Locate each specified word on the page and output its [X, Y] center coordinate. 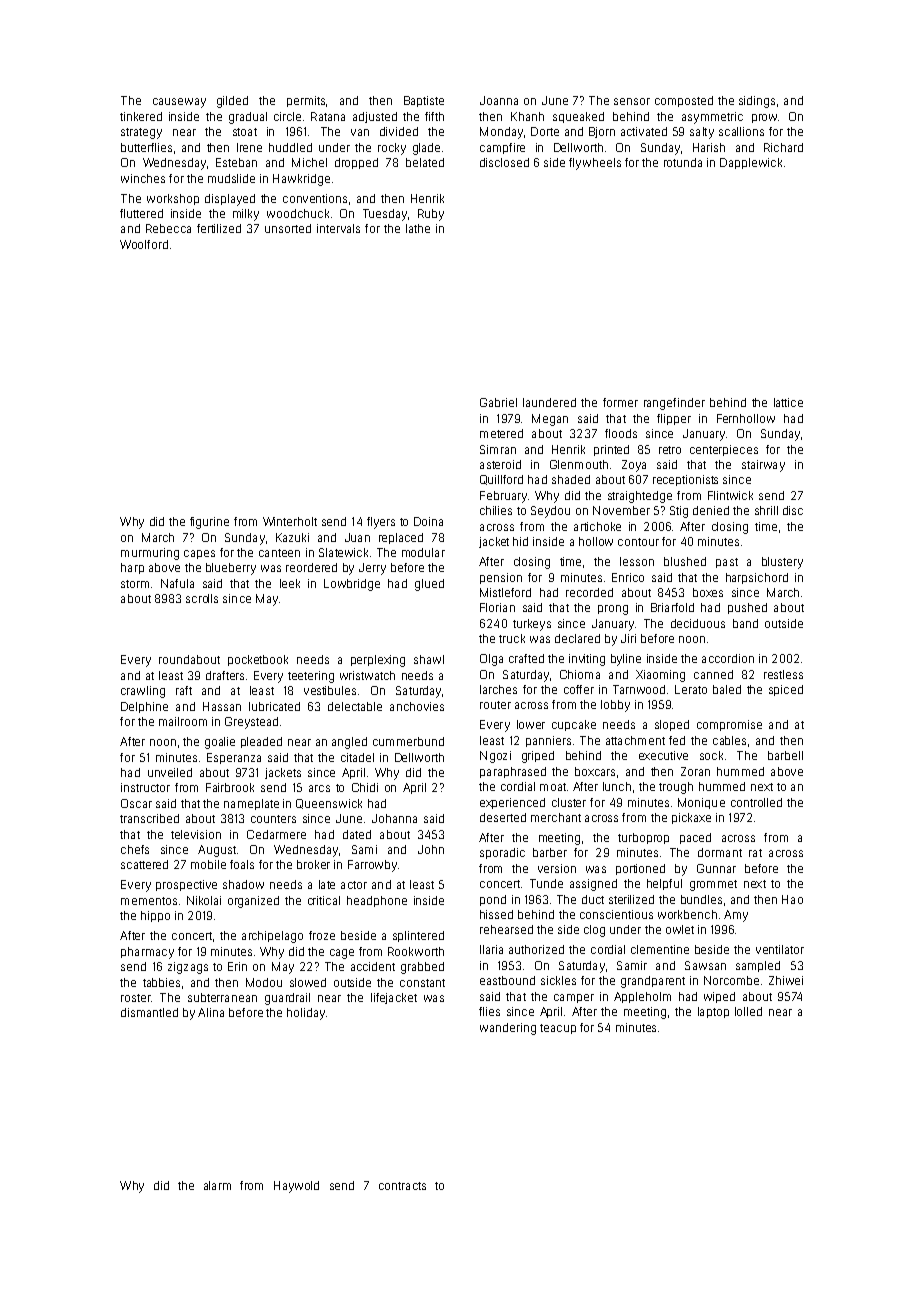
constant [422, 983]
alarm [217, 1185]
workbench [687, 914]
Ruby [431, 215]
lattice [788, 402]
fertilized [219, 228]
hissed [496, 914]
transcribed [149, 818]
